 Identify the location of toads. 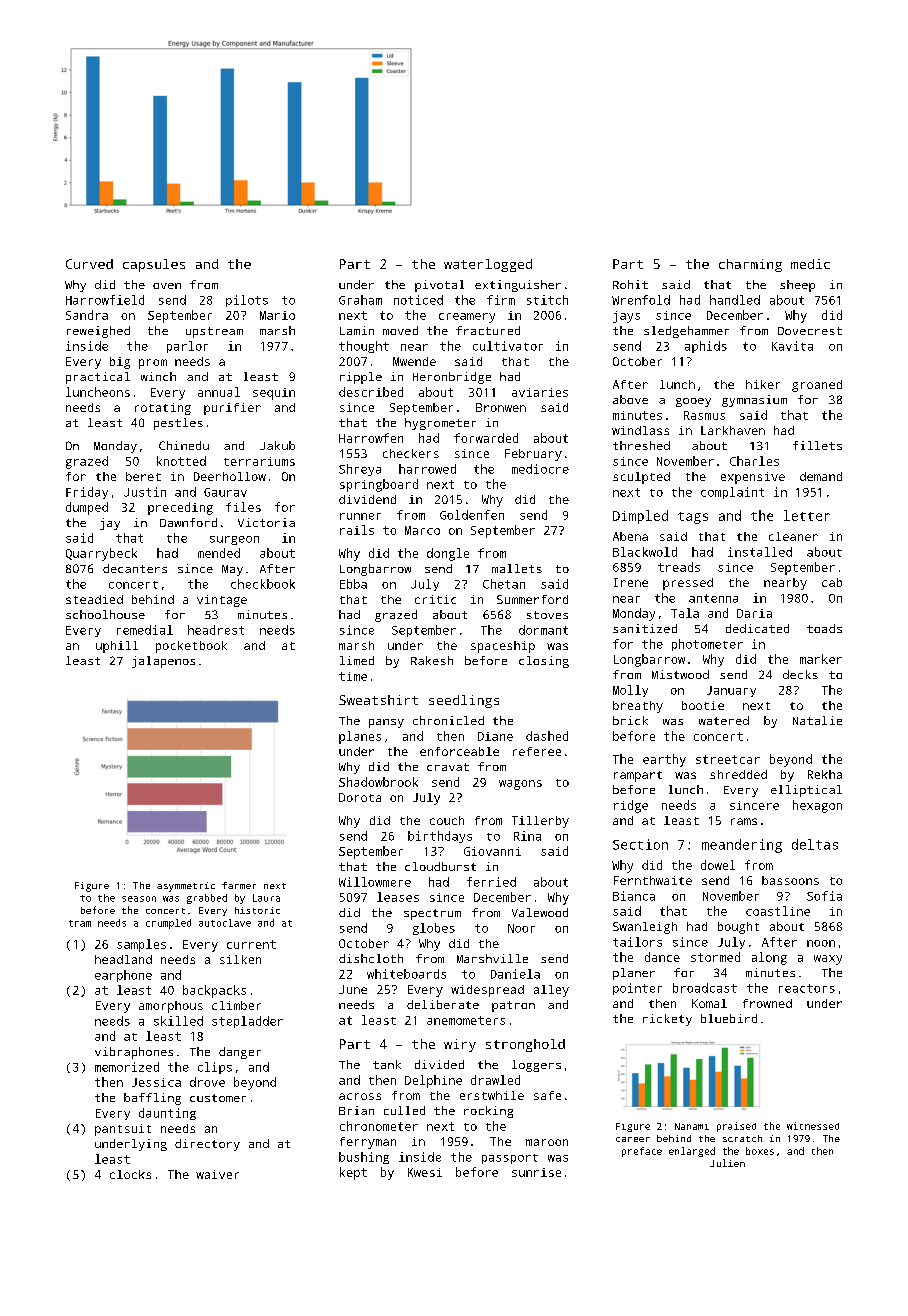
(824, 628).
